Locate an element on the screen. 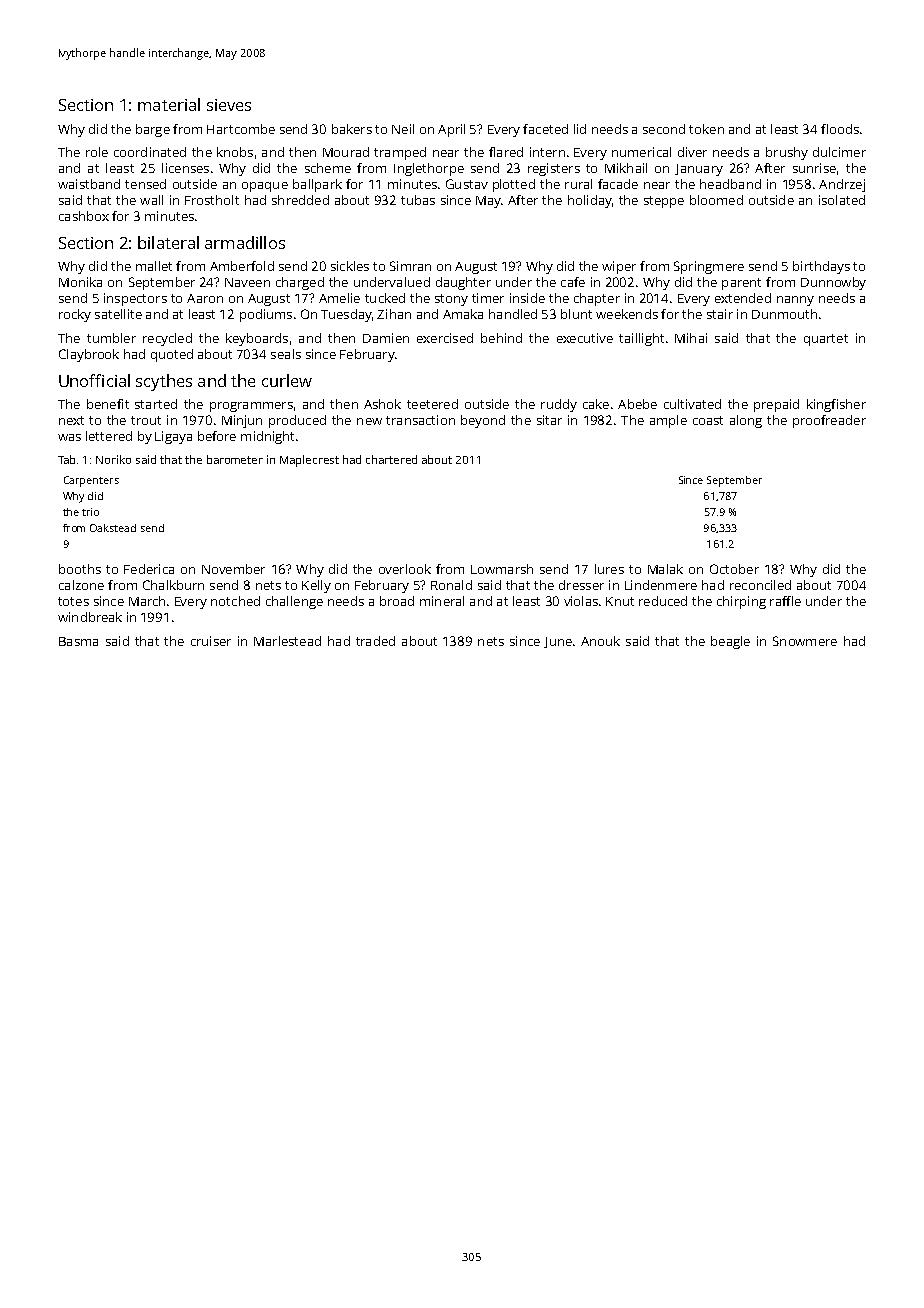  chartered is located at coordinates (391, 459).
